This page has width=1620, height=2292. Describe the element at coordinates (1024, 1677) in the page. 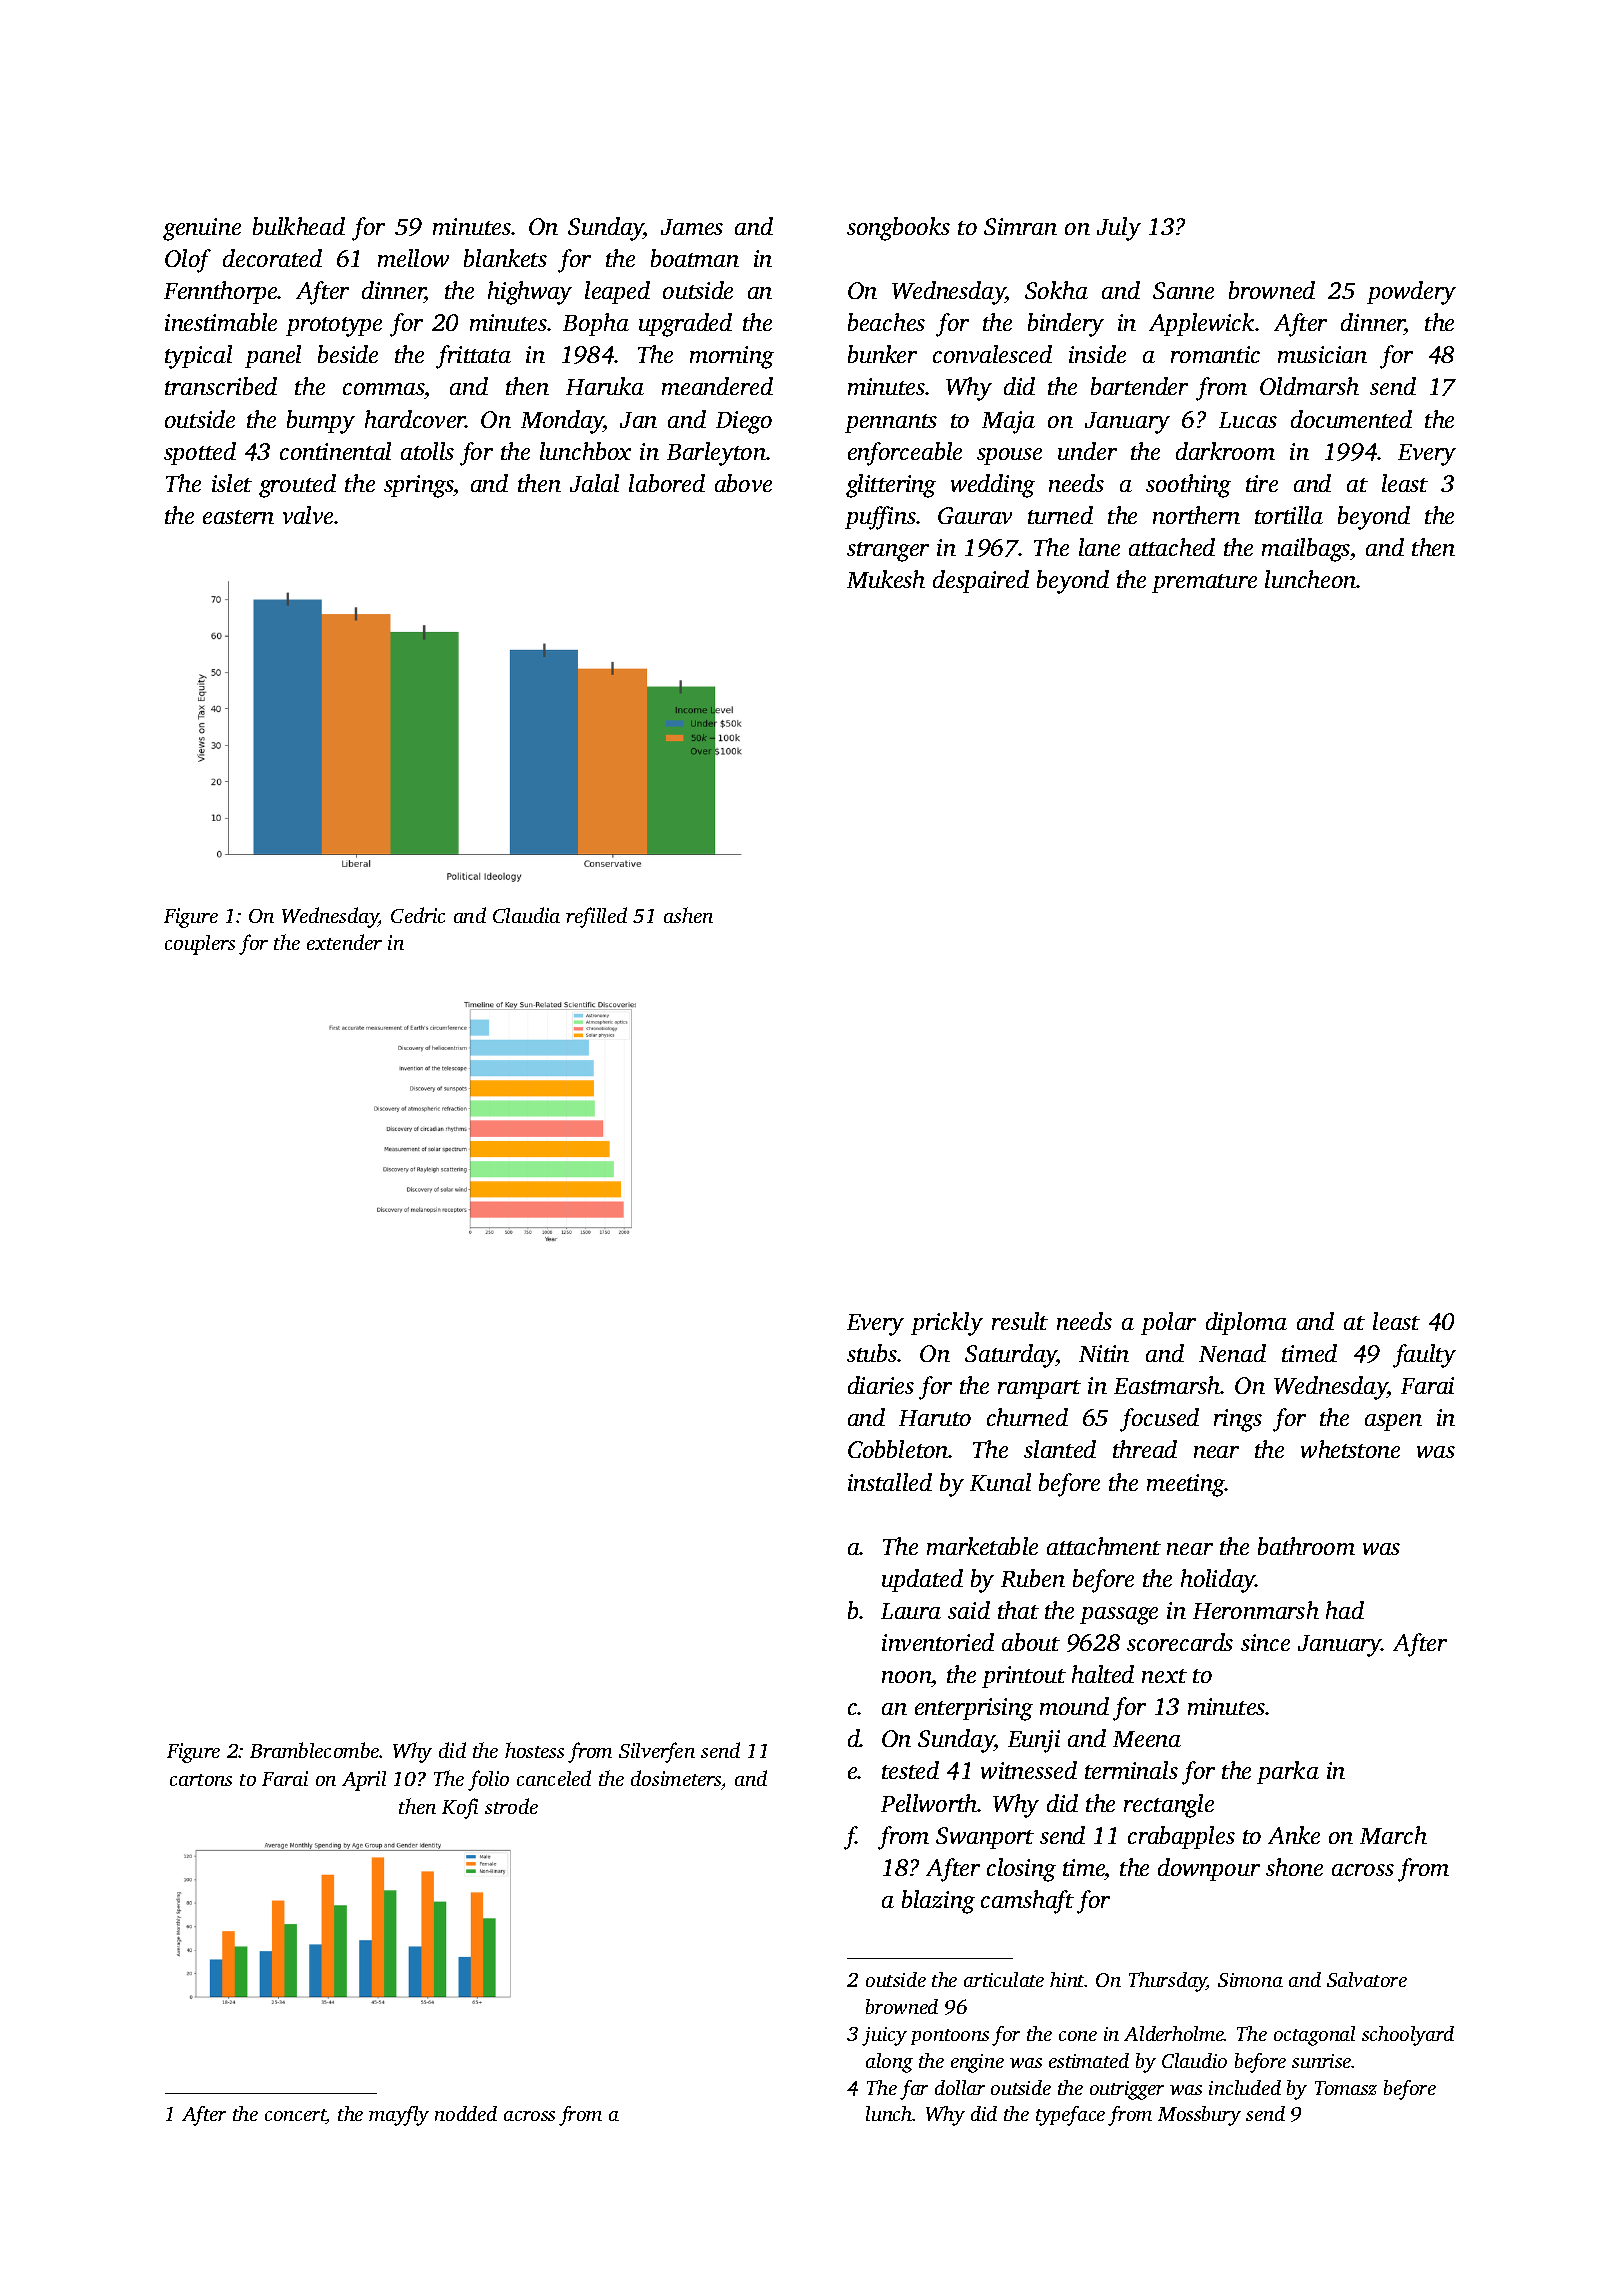

I see `printout` at that location.
